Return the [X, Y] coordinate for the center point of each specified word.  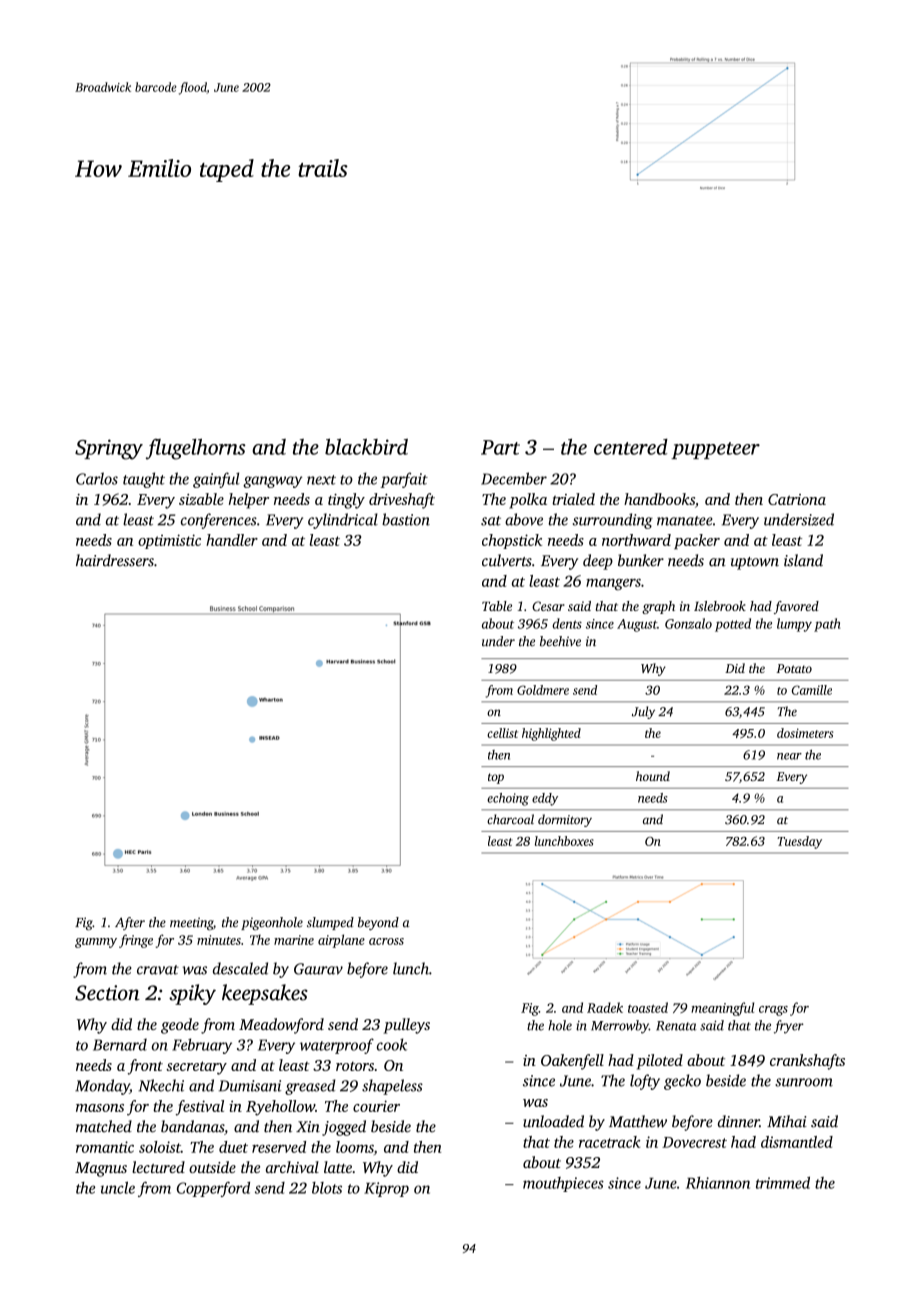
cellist [502, 733]
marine [294, 940]
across [386, 941]
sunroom [804, 1082]
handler [232, 540]
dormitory [565, 820]
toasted [648, 1007]
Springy [109, 449]
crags [773, 1011]
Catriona [797, 499]
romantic [105, 1147]
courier [376, 1106]
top [496, 778]
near [789, 756]
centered [631, 447]
